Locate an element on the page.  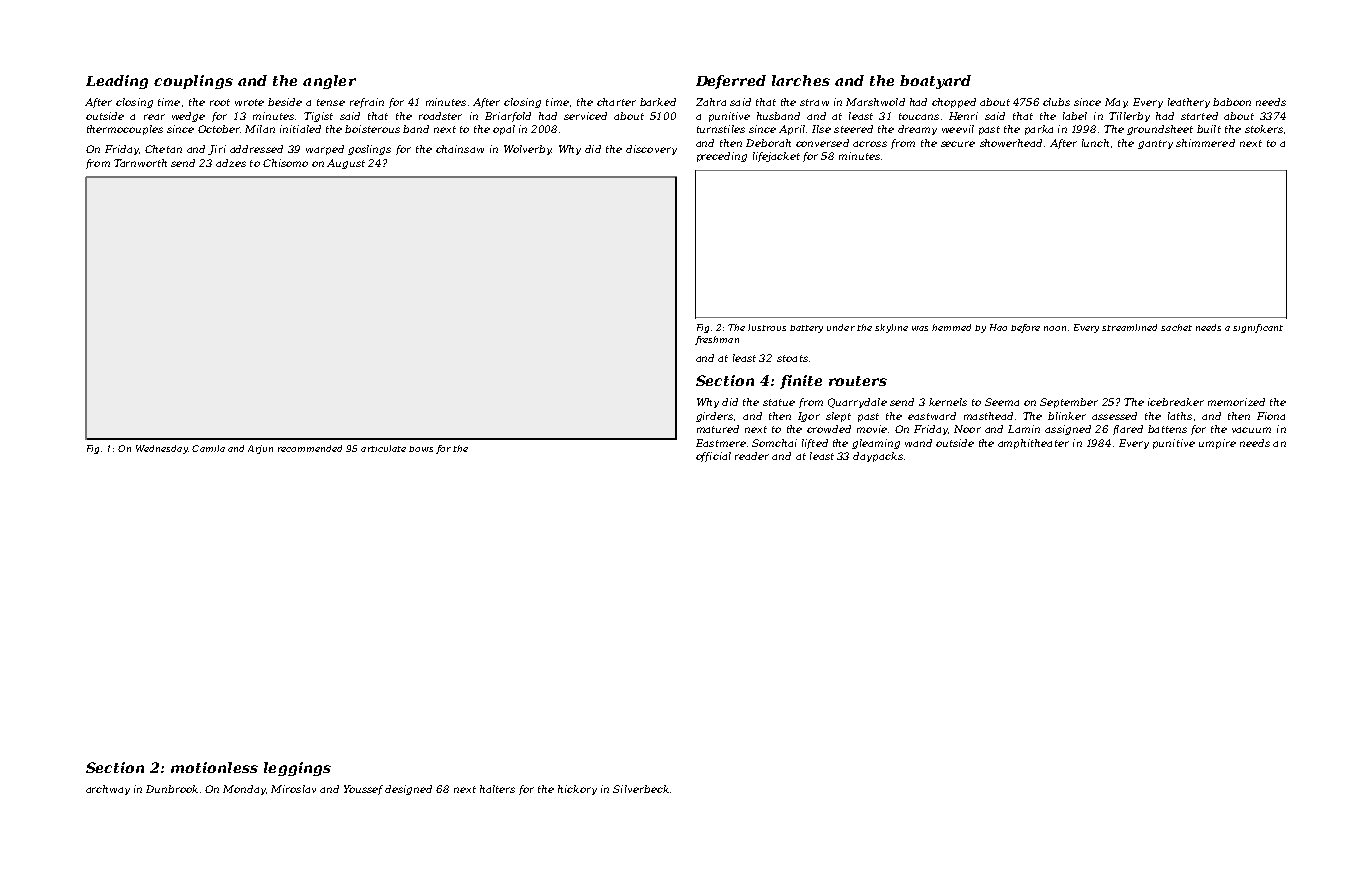
boatyard is located at coordinates (935, 82).
